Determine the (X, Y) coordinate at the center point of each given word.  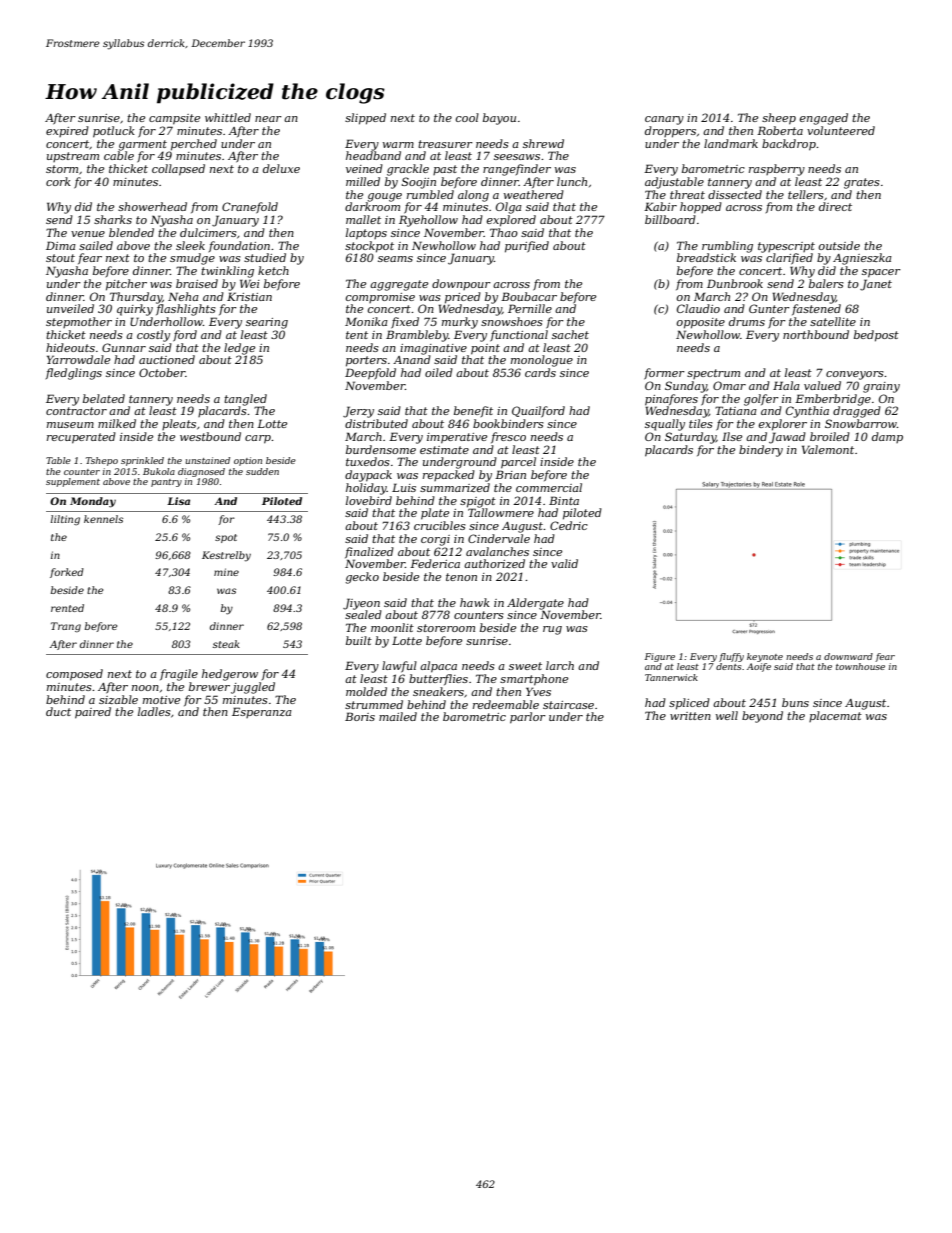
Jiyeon (361, 604)
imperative (457, 438)
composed (74, 675)
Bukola (159, 471)
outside (839, 245)
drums (747, 321)
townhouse (860, 666)
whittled (228, 117)
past (445, 170)
